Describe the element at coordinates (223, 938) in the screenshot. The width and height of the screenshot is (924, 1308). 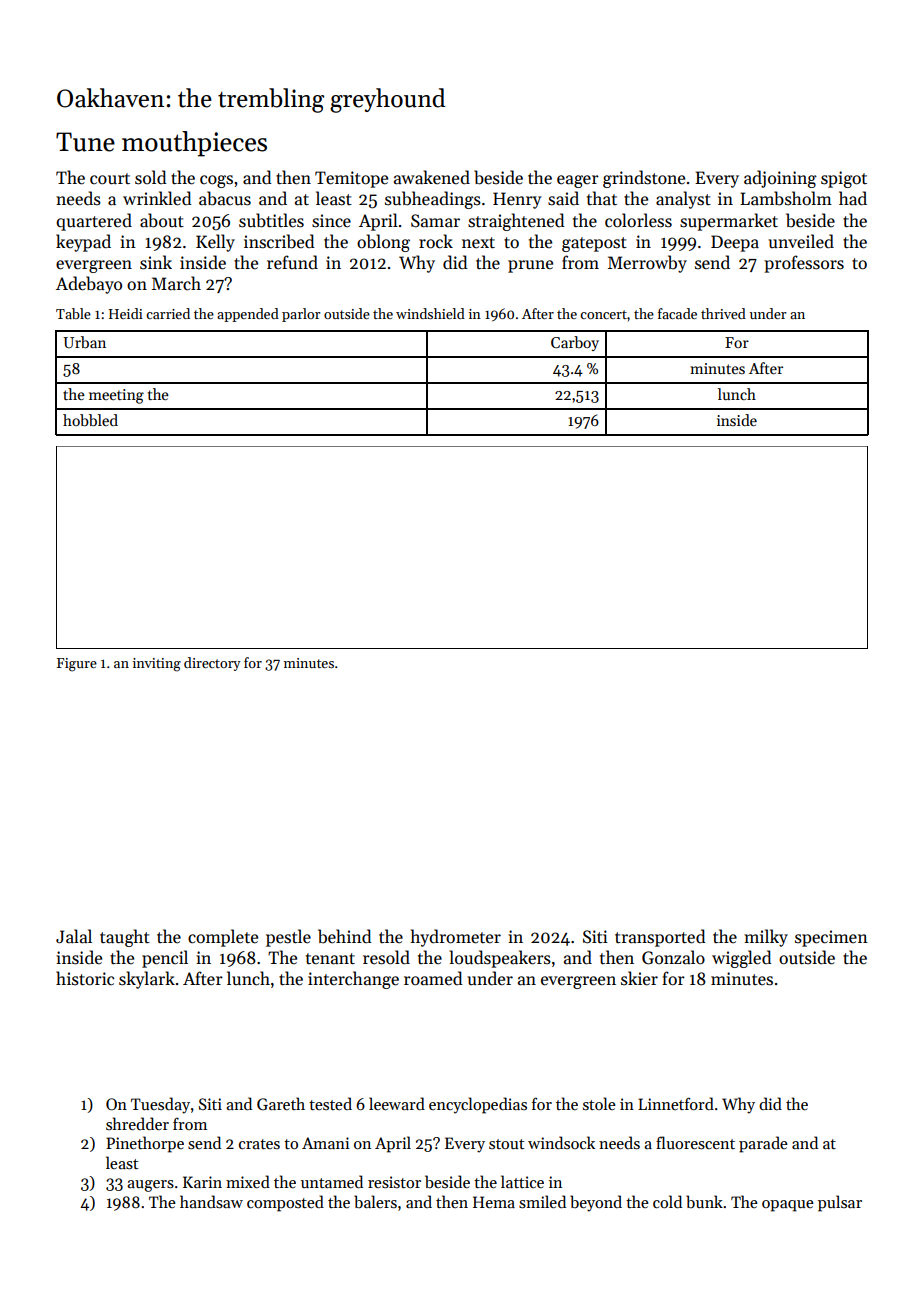
I see `complete` at that location.
